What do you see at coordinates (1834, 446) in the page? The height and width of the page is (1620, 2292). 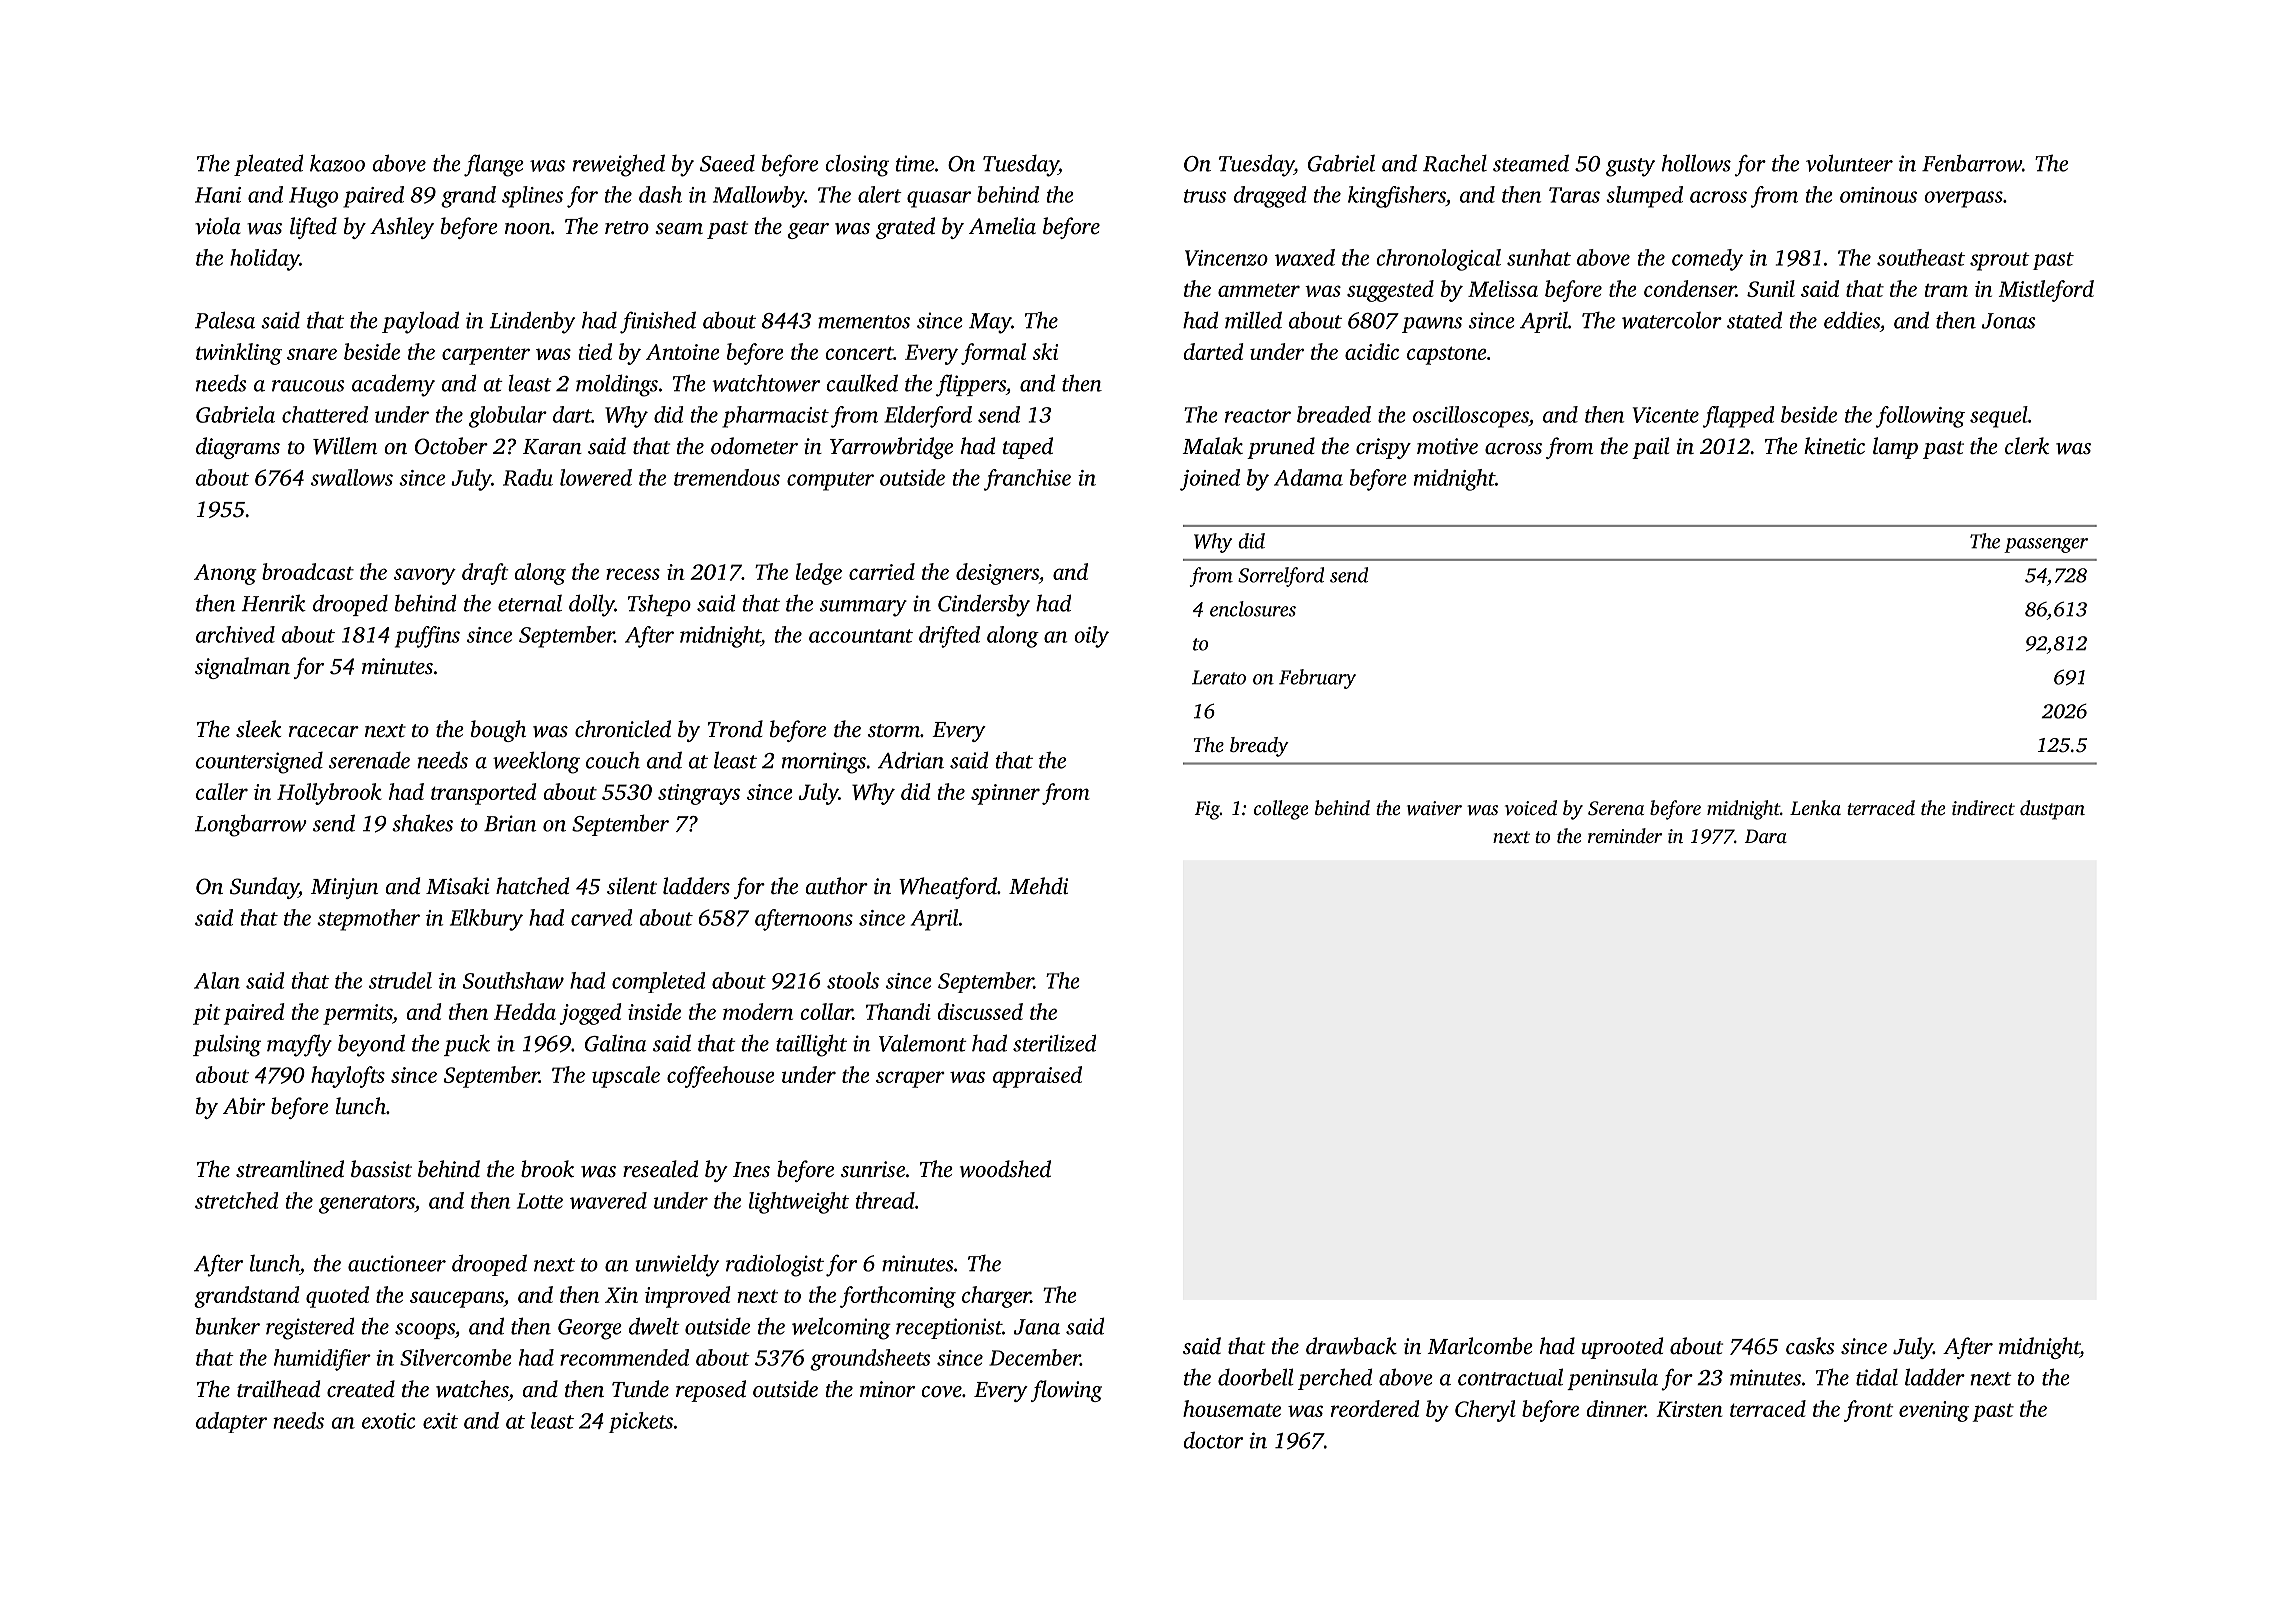 I see `kinetic` at bounding box center [1834, 446].
